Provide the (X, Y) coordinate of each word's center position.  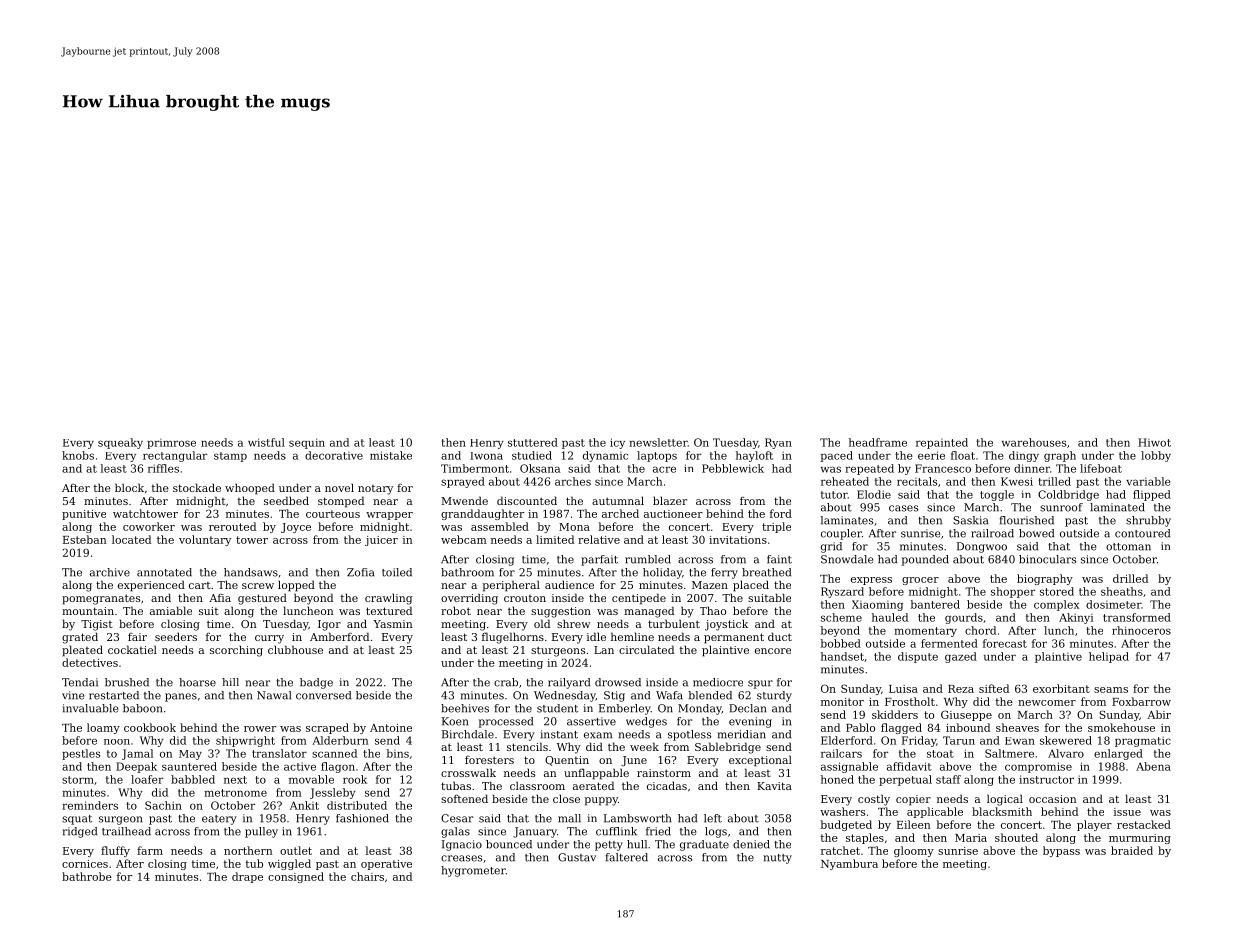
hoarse (197, 682)
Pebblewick (733, 468)
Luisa (903, 689)
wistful (266, 442)
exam (598, 735)
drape (247, 877)
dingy (1024, 456)
